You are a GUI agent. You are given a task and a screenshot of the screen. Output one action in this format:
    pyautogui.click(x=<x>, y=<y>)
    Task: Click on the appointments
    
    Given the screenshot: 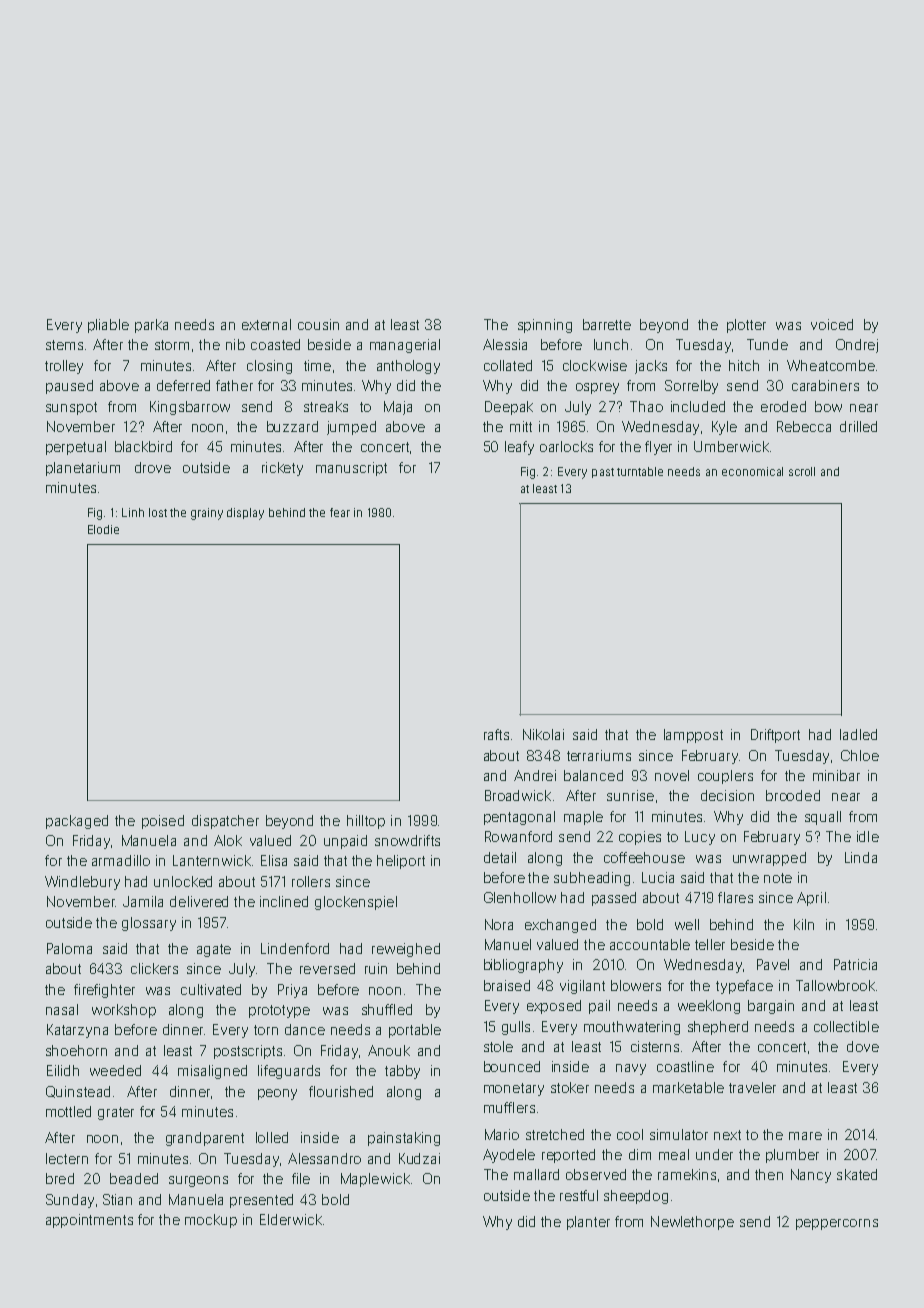 What is the action you would take?
    pyautogui.click(x=89, y=1221)
